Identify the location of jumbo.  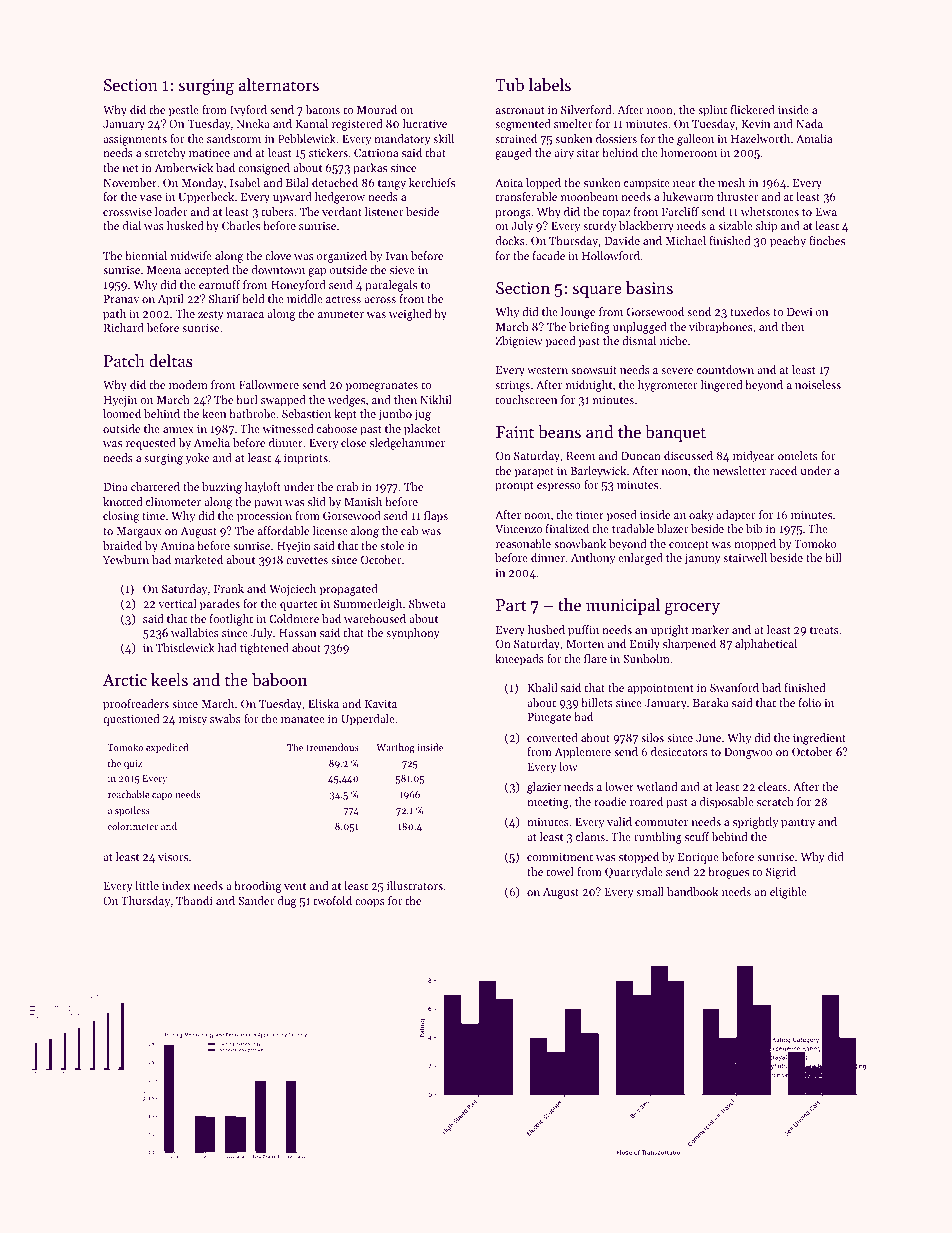
(395, 415).
